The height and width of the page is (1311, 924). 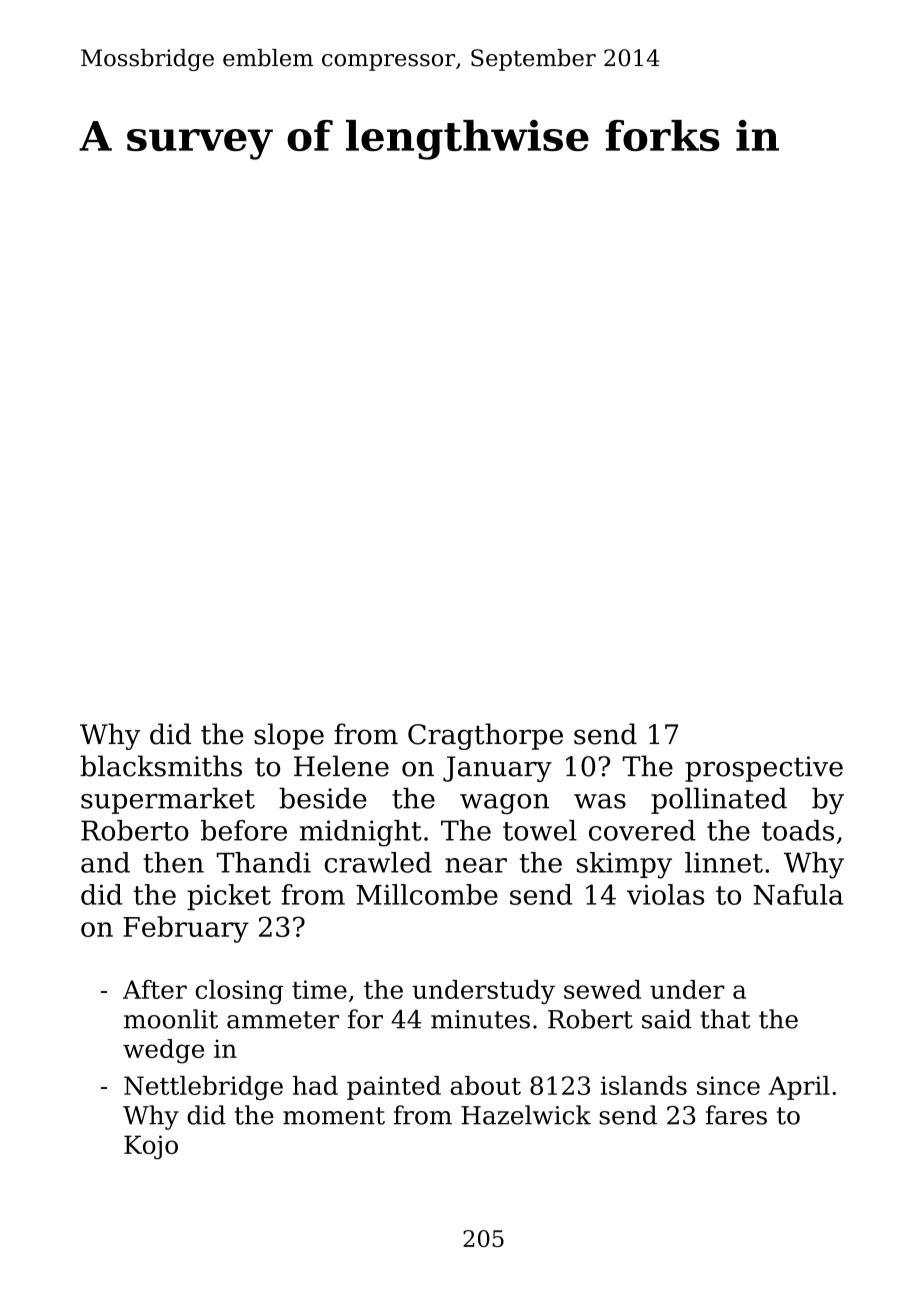 I want to click on sewed, so click(x=602, y=989).
